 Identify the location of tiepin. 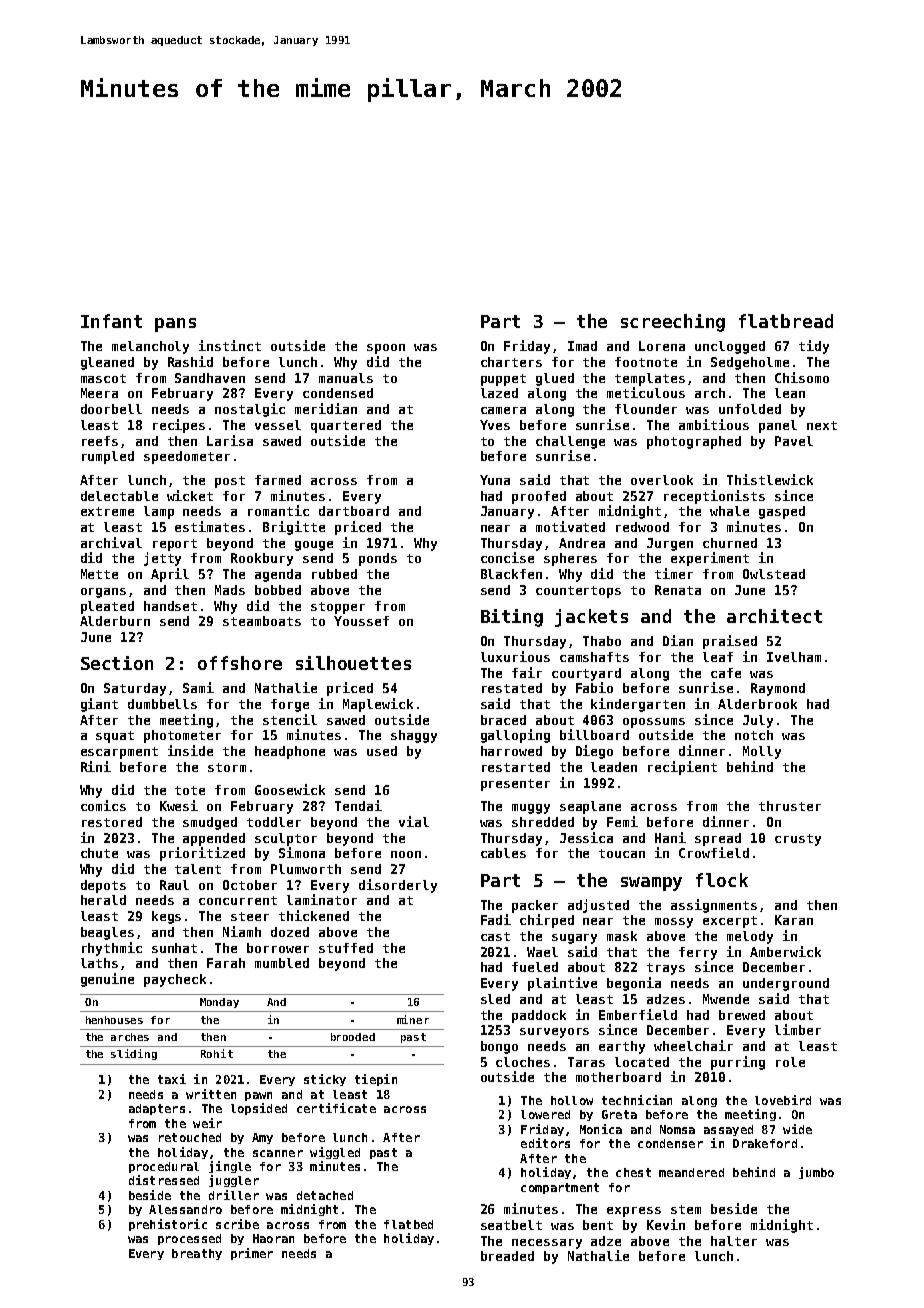
(376, 1080).
